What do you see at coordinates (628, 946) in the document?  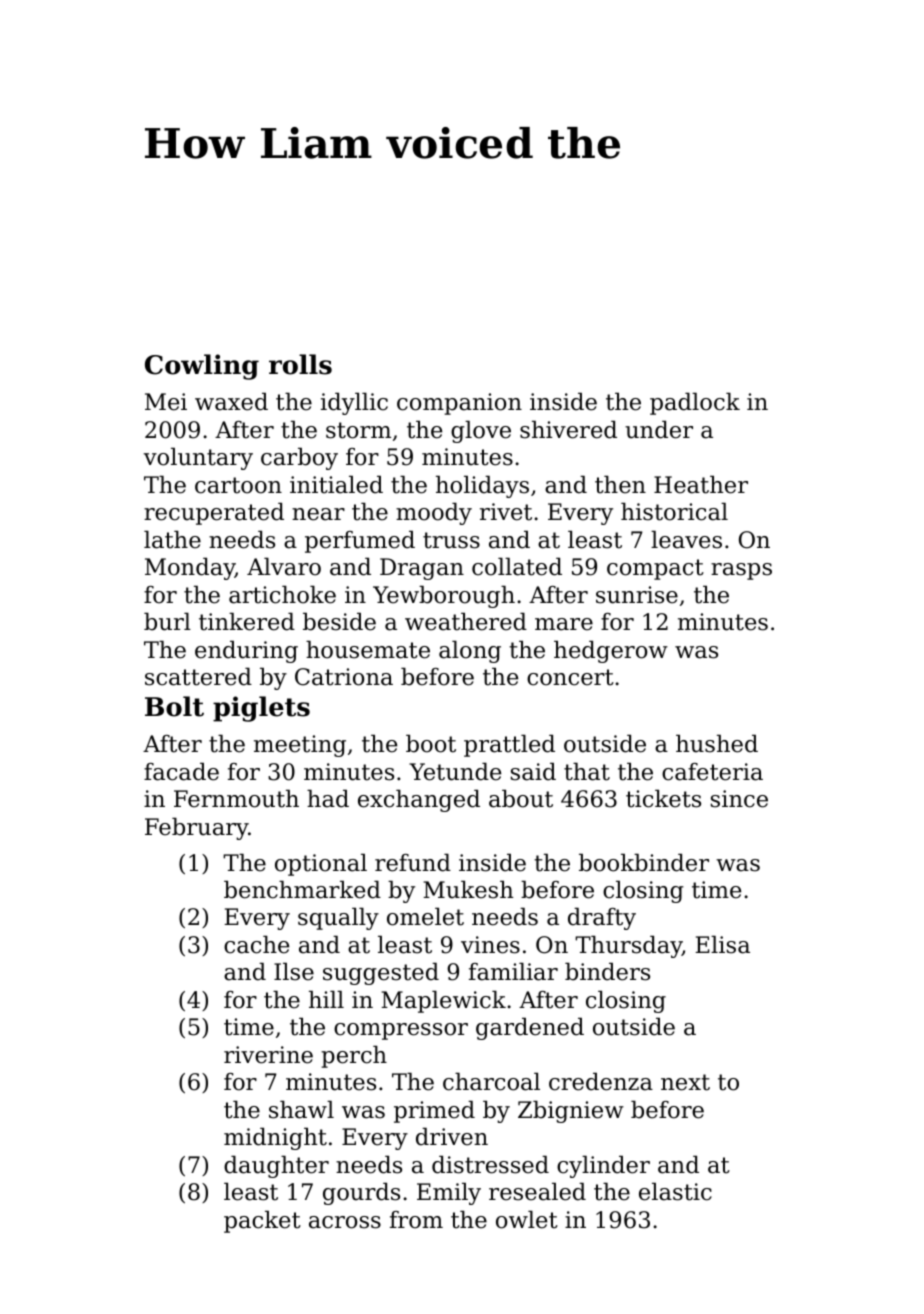 I see `Thursday` at bounding box center [628, 946].
